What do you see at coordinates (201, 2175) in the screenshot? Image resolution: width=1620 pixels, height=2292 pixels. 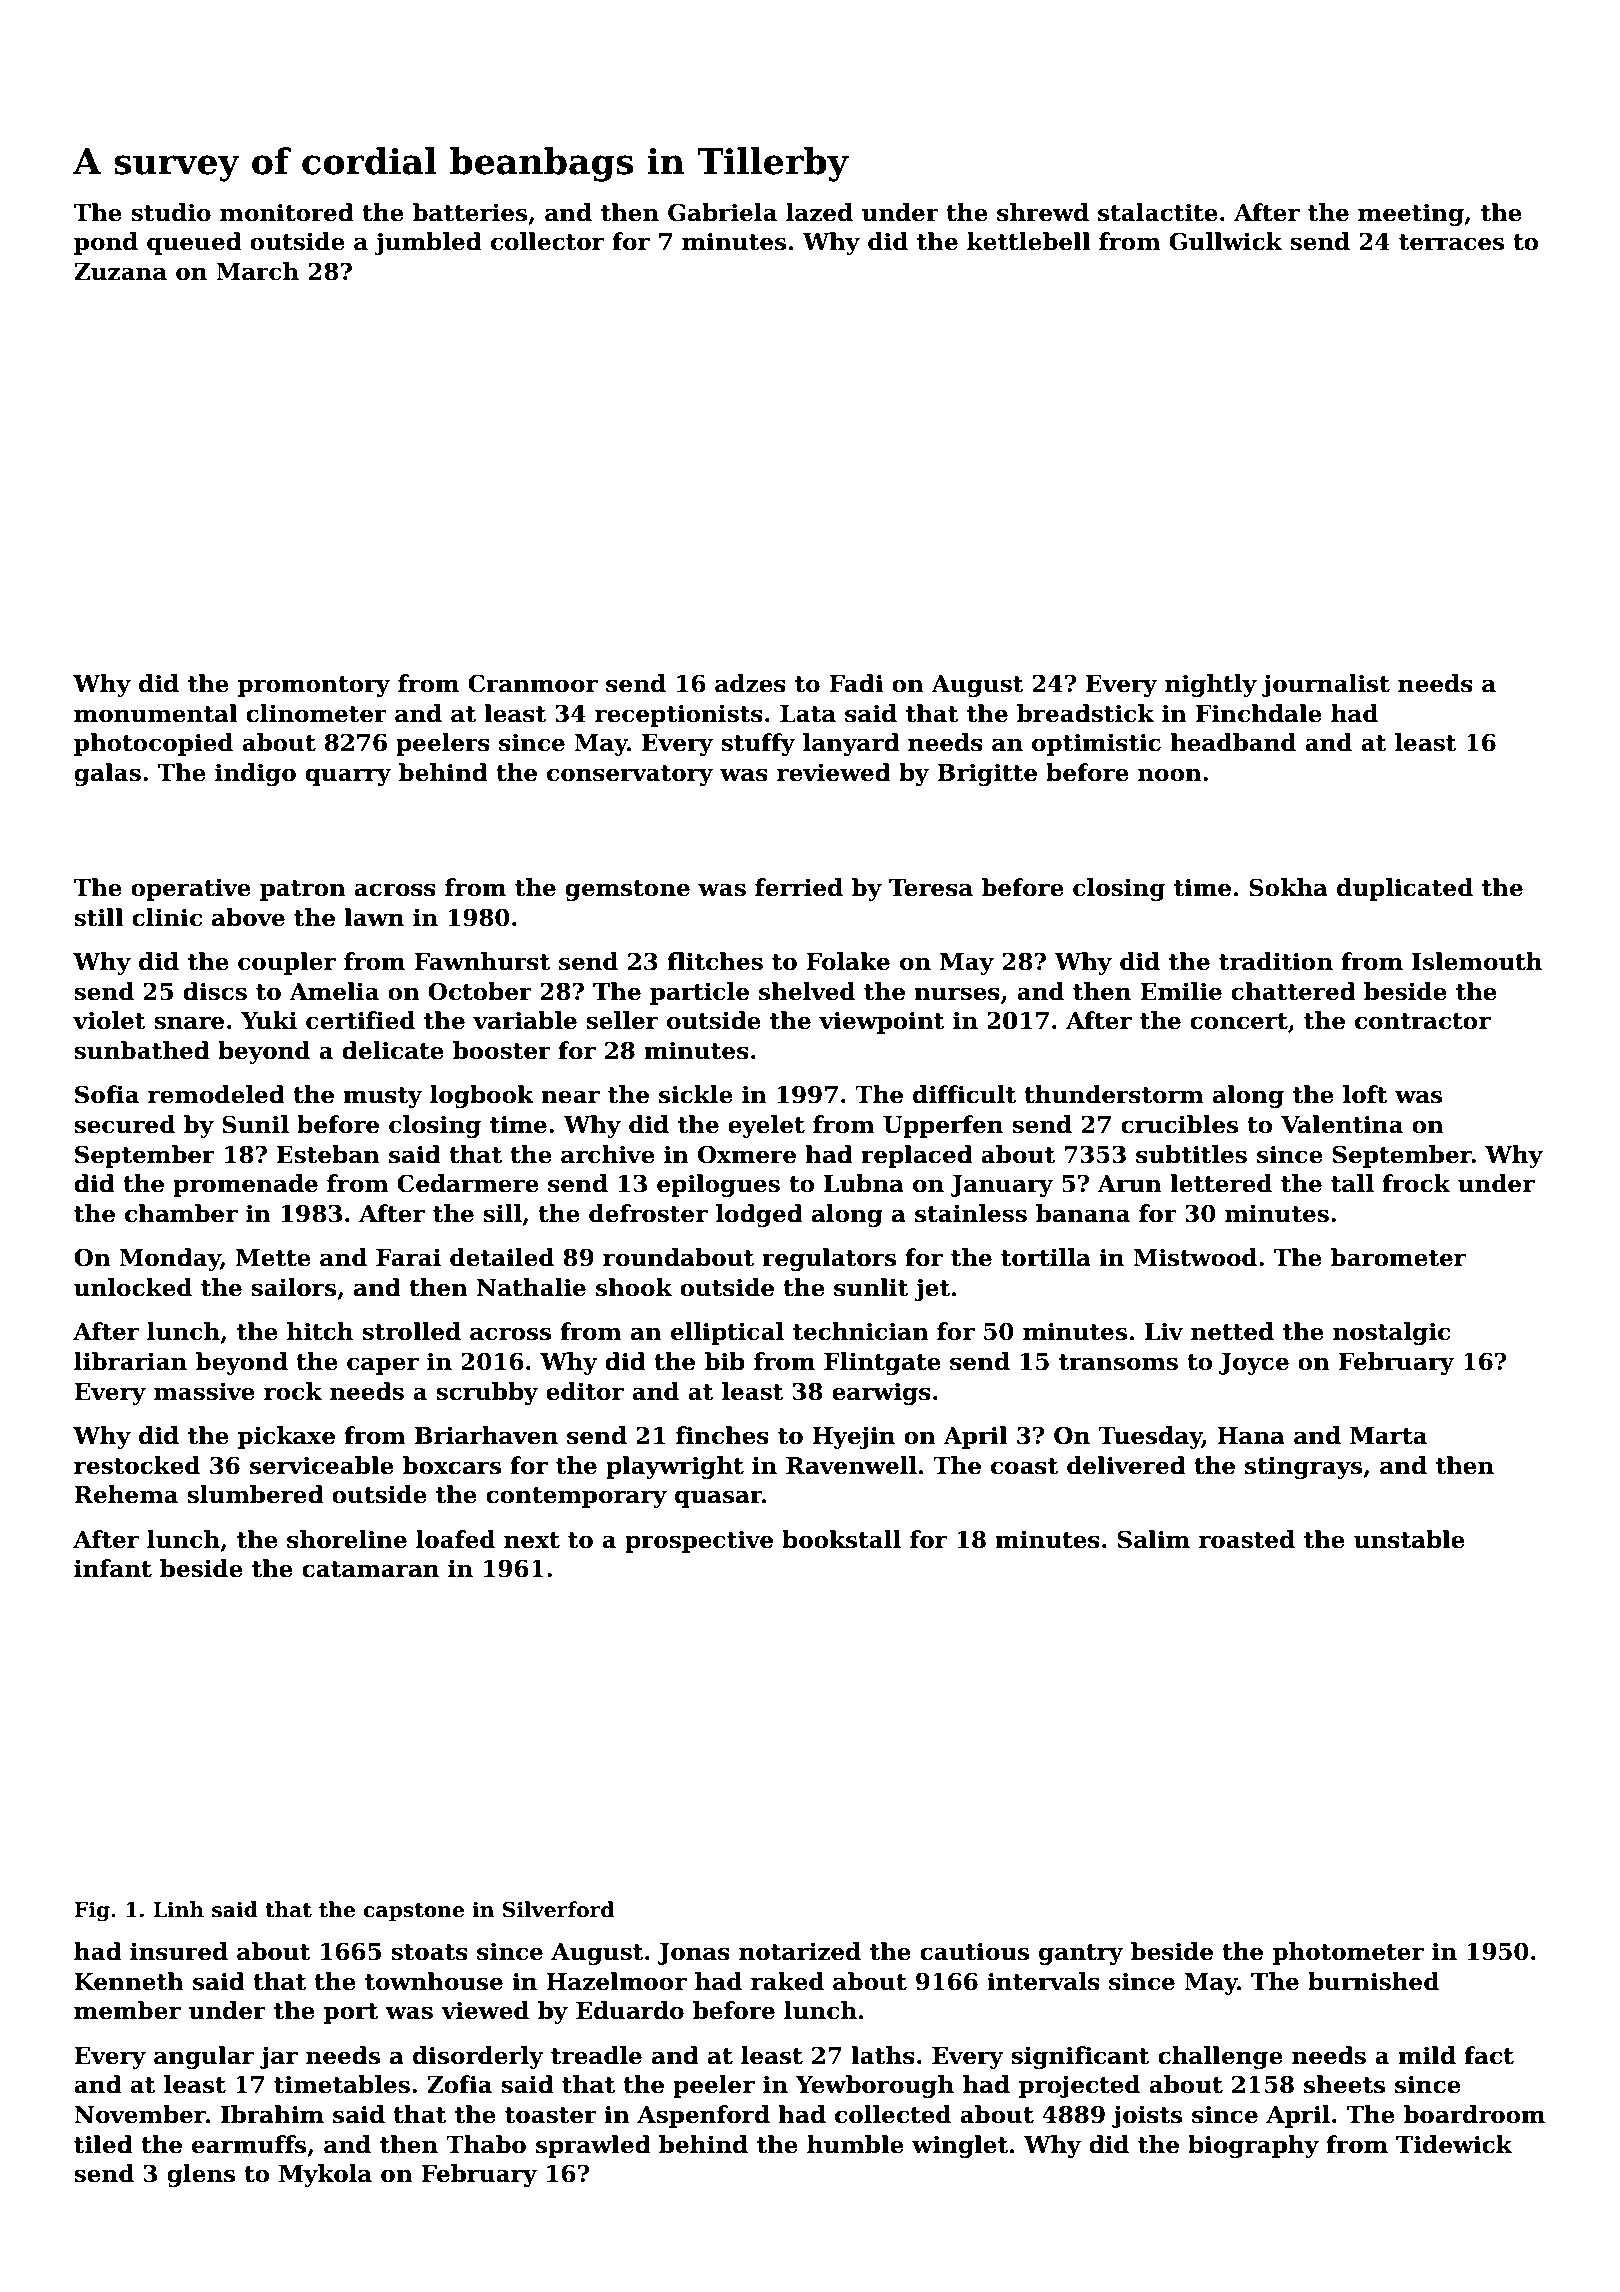 I see `glens` at bounding box center [201, 2175].
